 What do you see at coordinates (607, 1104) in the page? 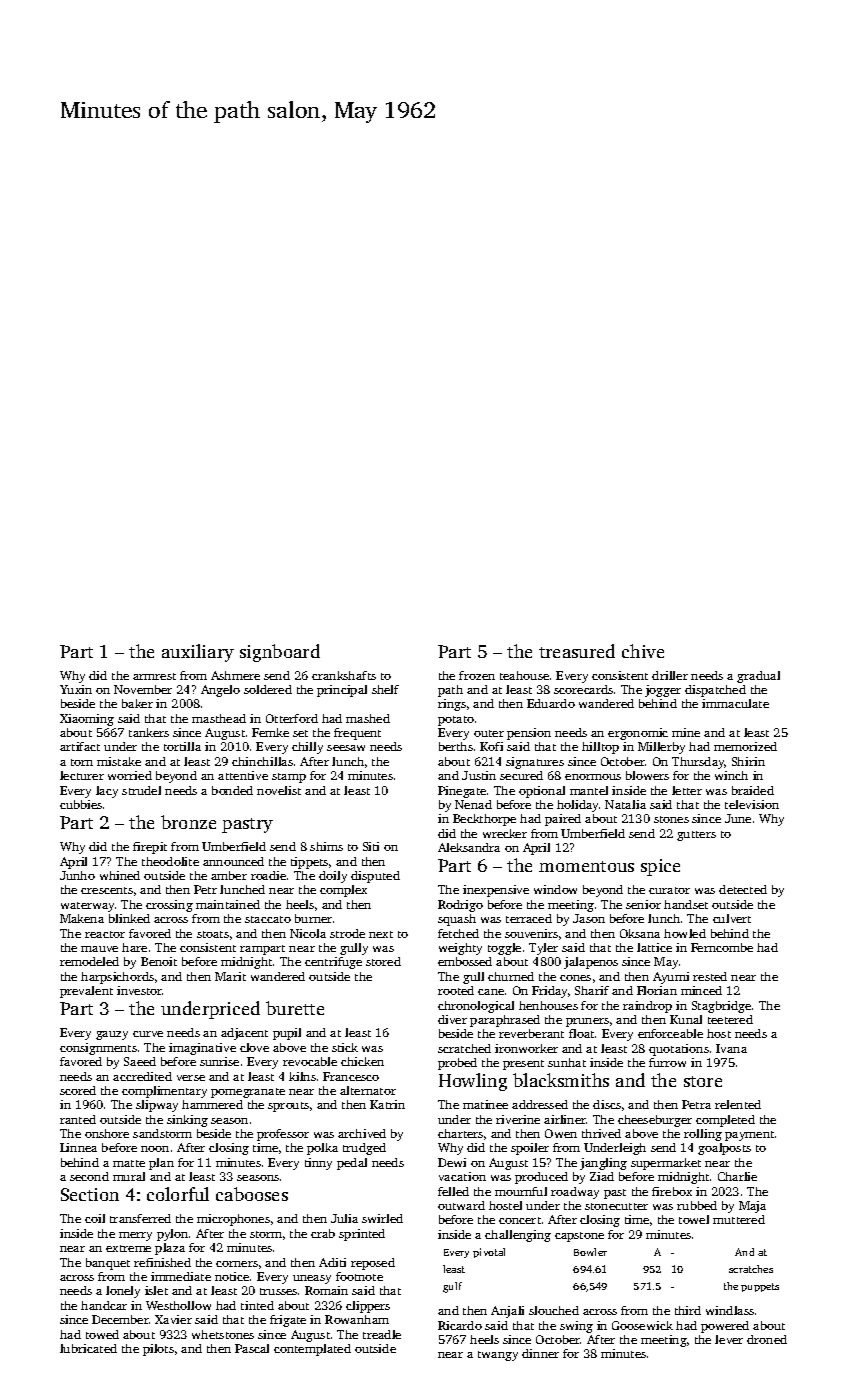
I see `discs` at bounding box center [607, 1104].
